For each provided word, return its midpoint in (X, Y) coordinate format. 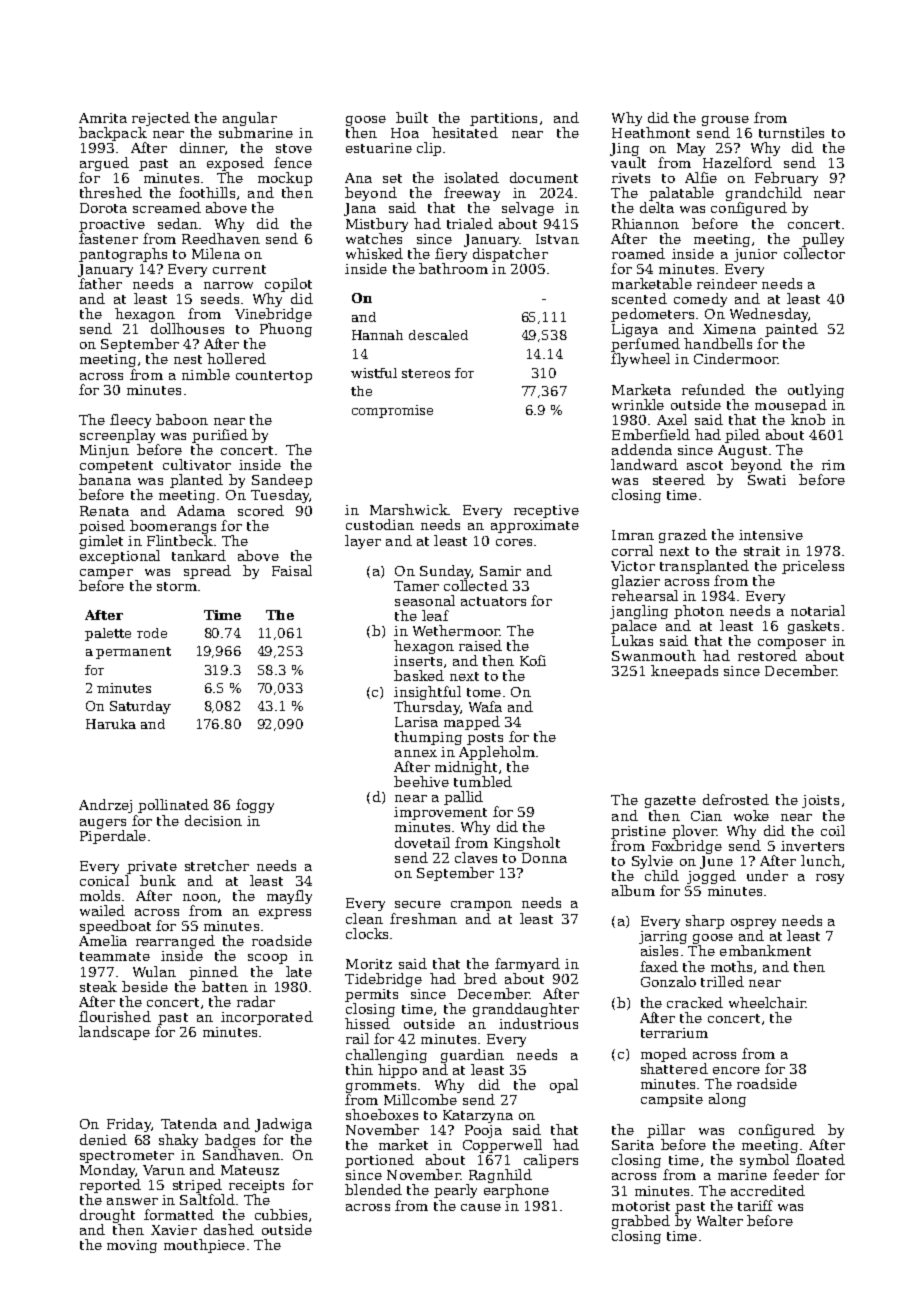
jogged (711, 877)
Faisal (292, 570)
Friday (129, 1125)
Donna (544, 858)
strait (762, 551)
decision (213, 820)
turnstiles (791, 132)
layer (363, 542)
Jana (360, 209)
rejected (161, 119)
